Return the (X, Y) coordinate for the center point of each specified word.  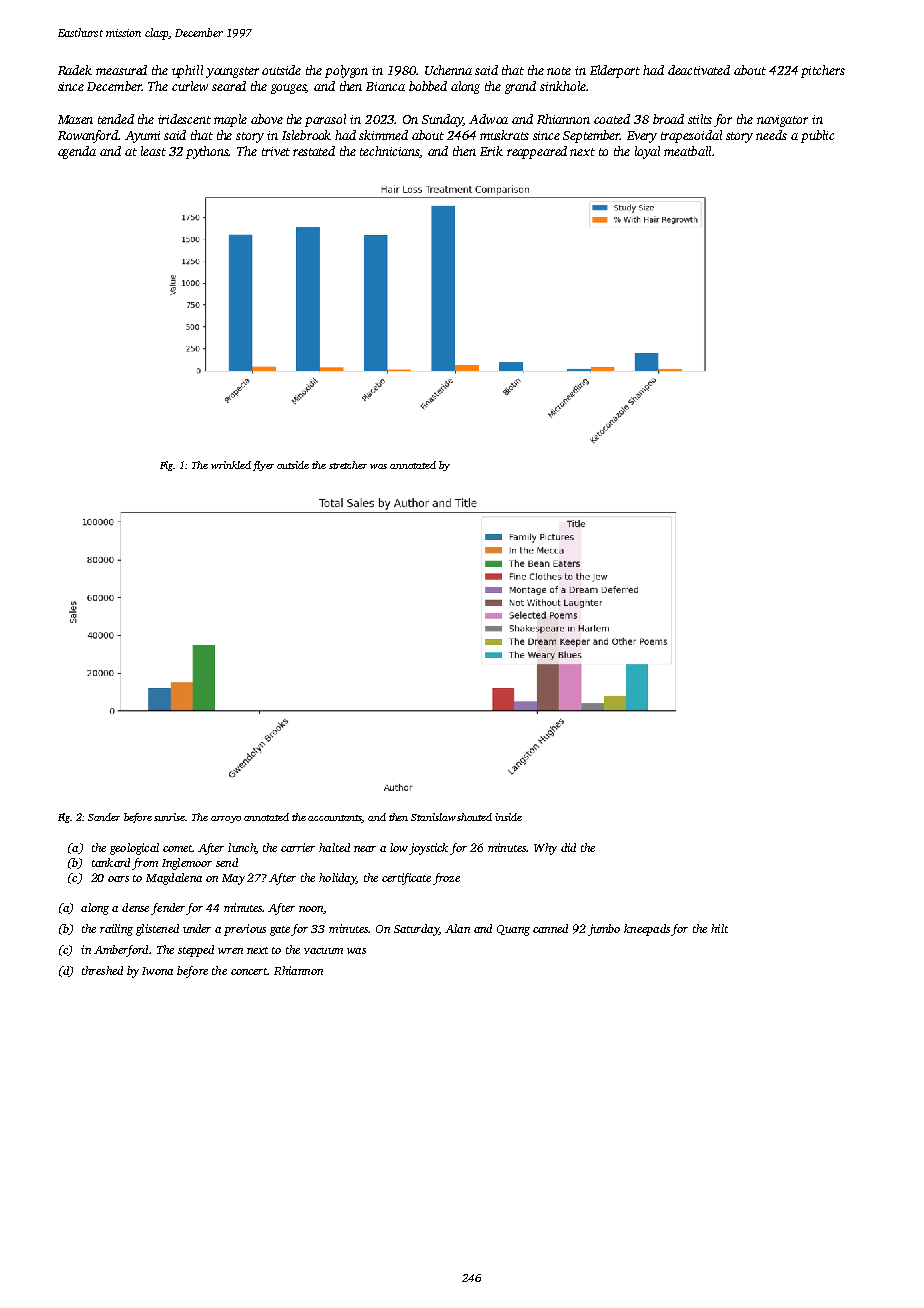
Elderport (615, 71)
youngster (232, 72)
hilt (719, 928)
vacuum (323, 951)
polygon (346, 71)
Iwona (157, 971)
